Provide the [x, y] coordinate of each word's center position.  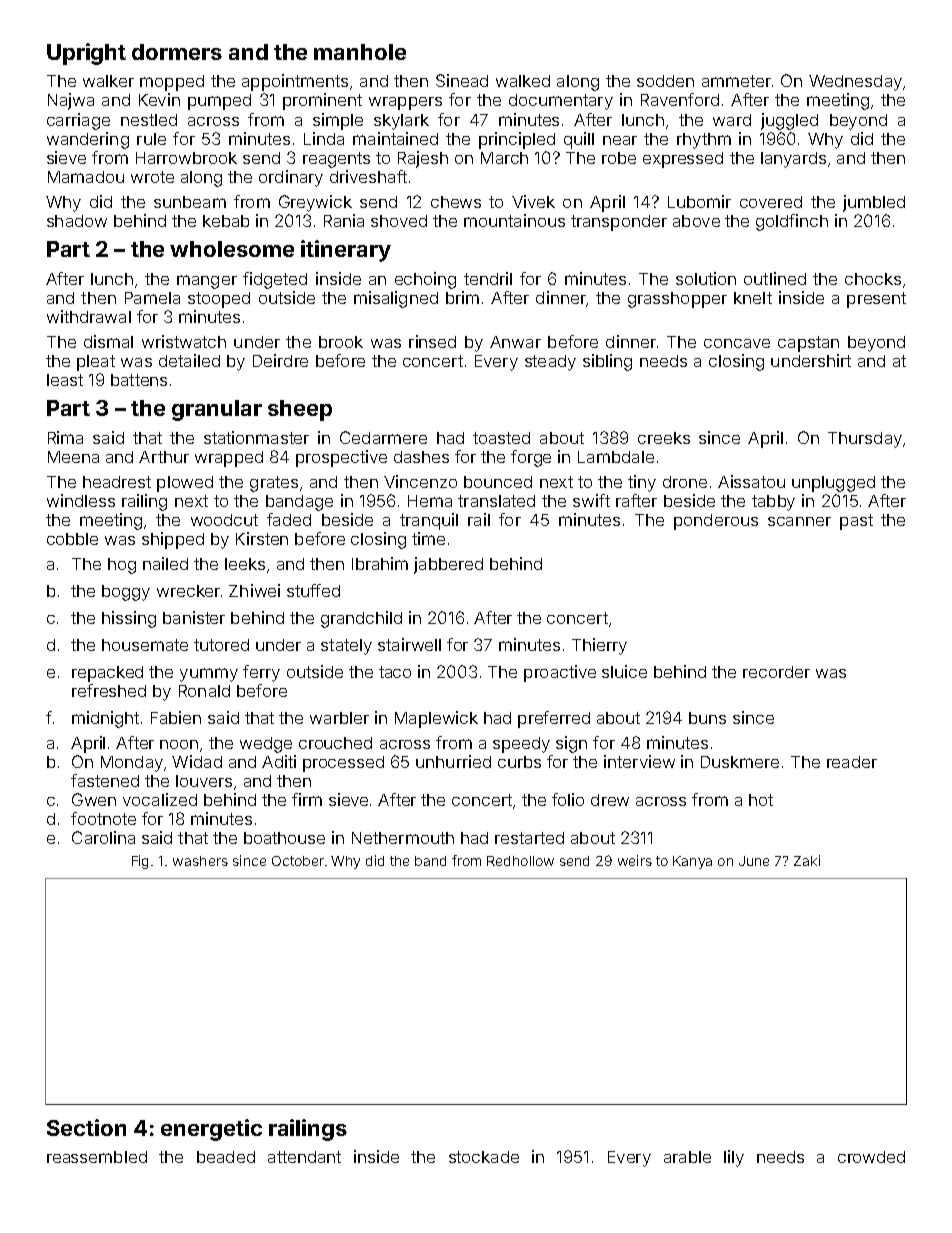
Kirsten [262, 538]
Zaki [807, 860]
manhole [360, 52]
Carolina [103, 837]
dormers [177, 52]
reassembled [97, 1157]
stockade [484, 1157]
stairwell [409, 644]
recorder [776, 672]
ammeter [736, 81]
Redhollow [520, 861]
